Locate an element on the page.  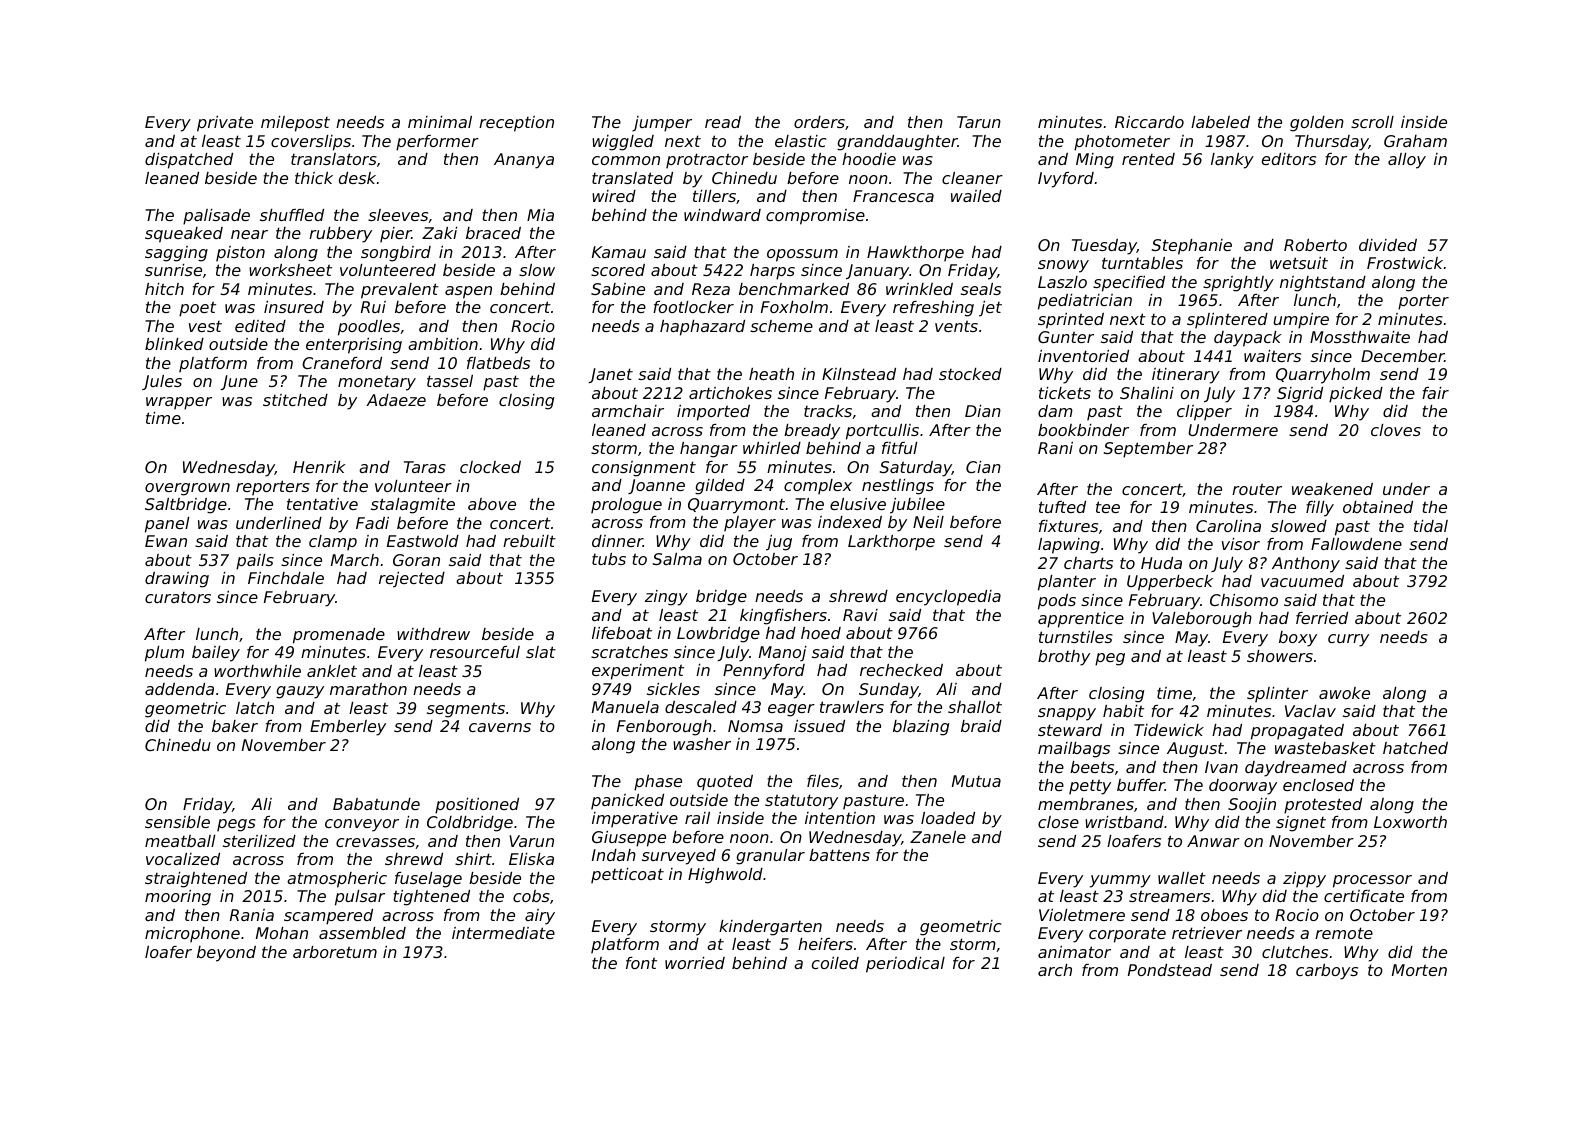
segments is located at coordinates (466, 710).
